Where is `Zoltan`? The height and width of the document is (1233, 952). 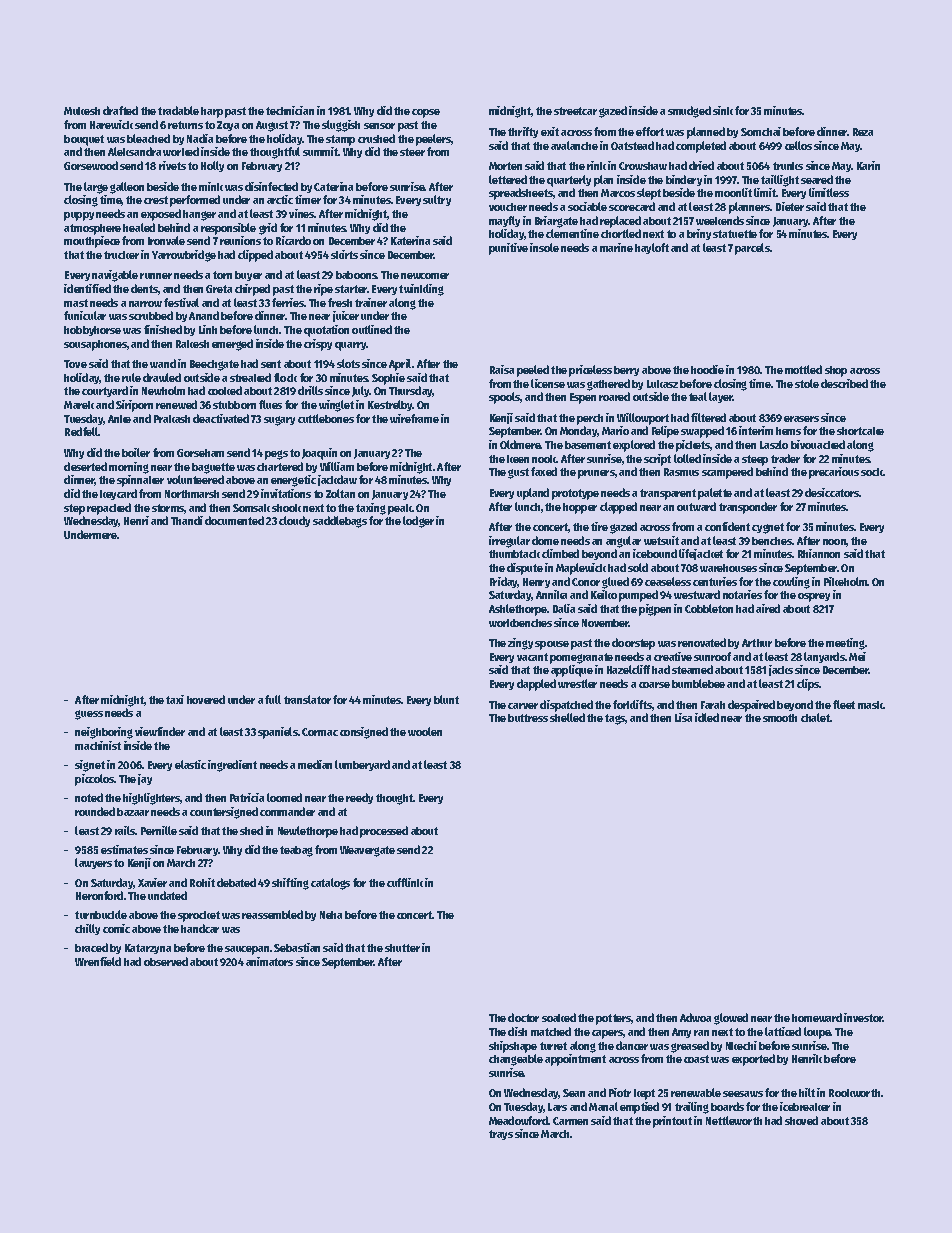 Zoltan is located at coordinates (340, 493).
